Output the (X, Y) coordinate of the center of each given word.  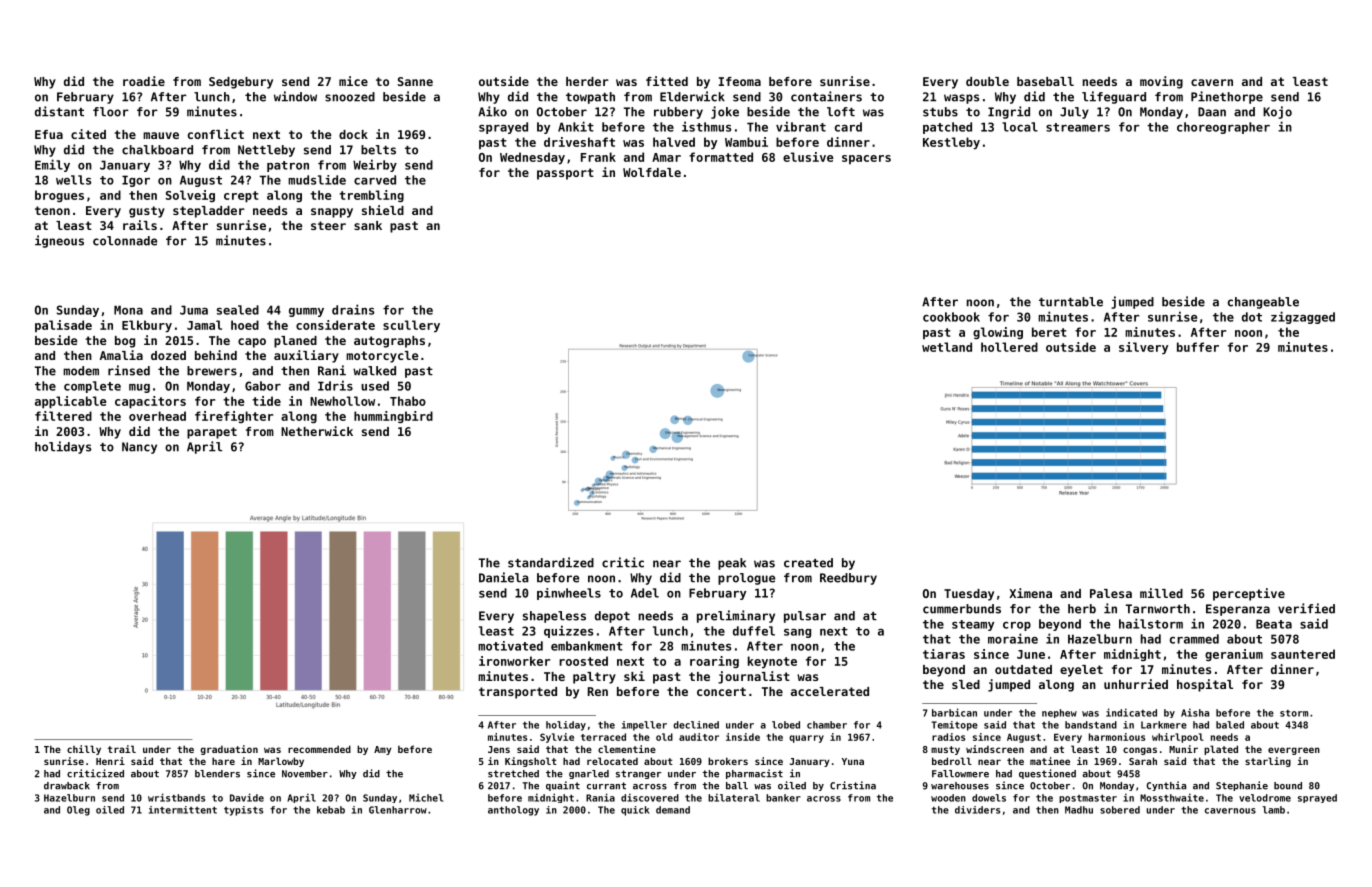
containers (826, 96)
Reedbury (848, 579)
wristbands (176, 797)
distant (59, 111)
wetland (947, 347)
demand (673, 810)
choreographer (1223, 128)
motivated (510, 646)
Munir (1183, 749)
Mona (128, 310)
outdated (1023, 669)
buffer (1198, 347)
